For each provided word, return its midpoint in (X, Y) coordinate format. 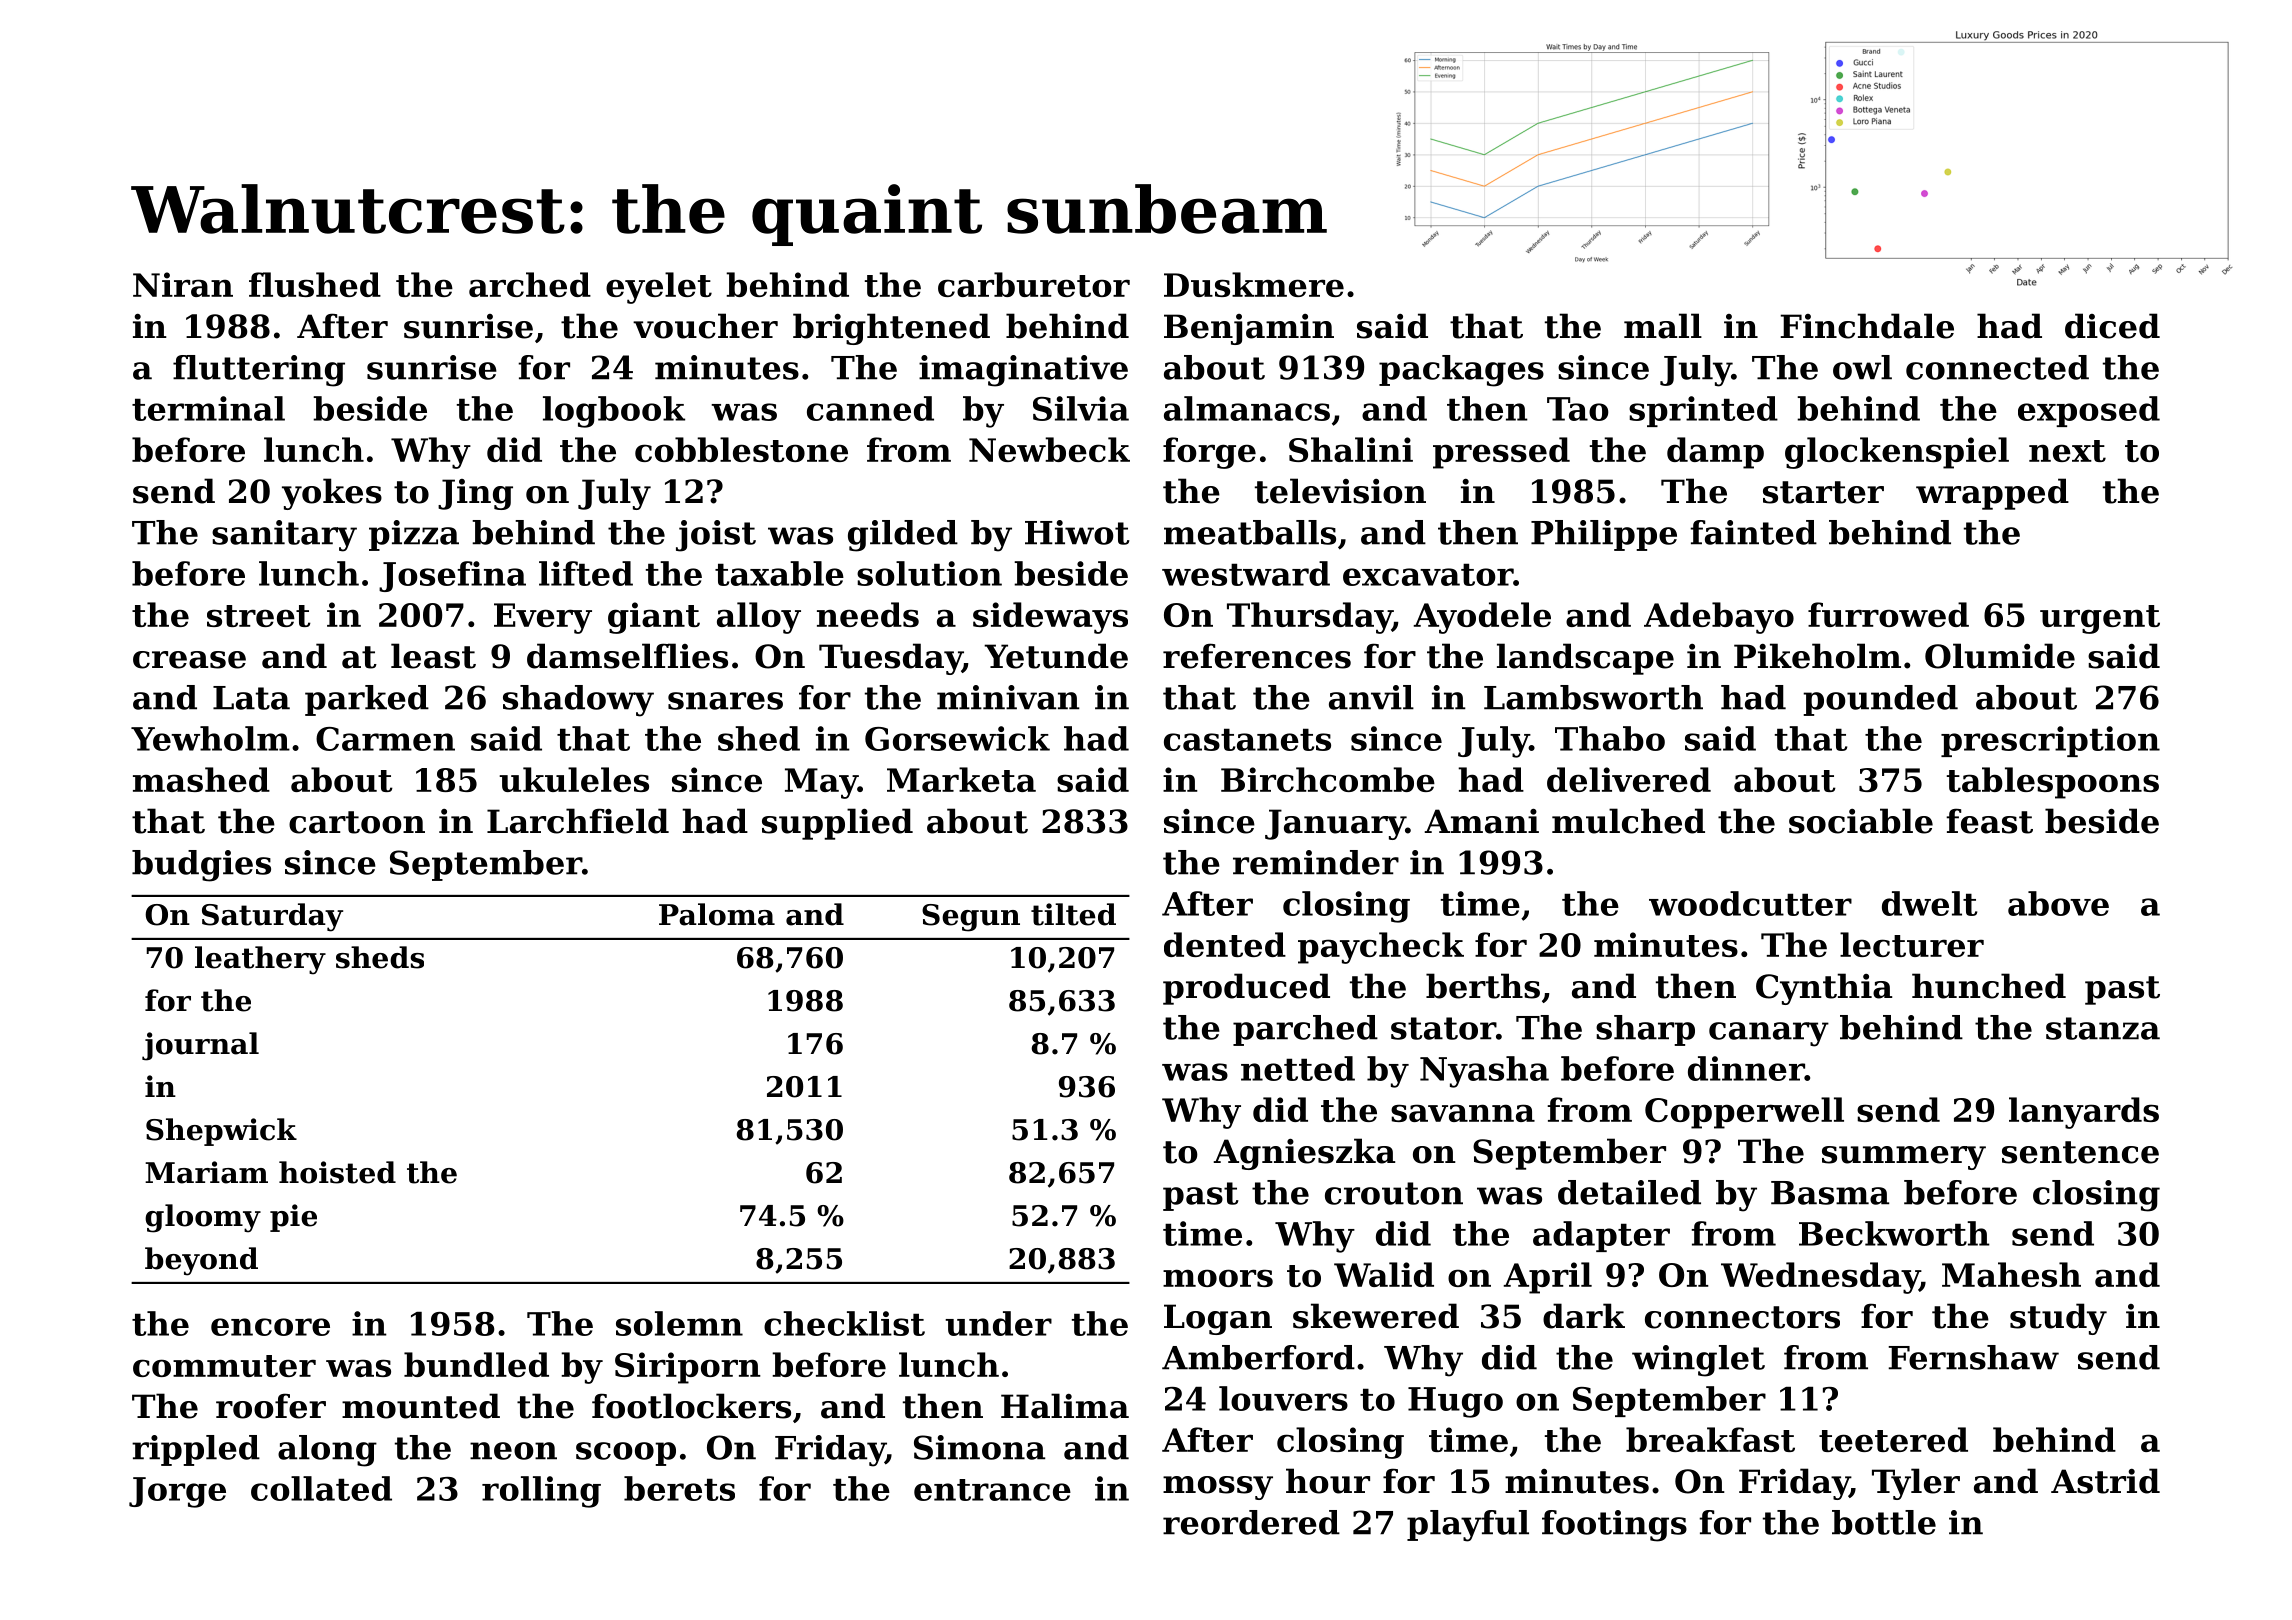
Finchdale (1867, 326)
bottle (1884, 1522)
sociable (1861, 821)
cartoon (357, 822)
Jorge (177, 1492)
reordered (1251, 1522)
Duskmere (1254, 284)
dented (1225, 944)
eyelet (659, 288)
